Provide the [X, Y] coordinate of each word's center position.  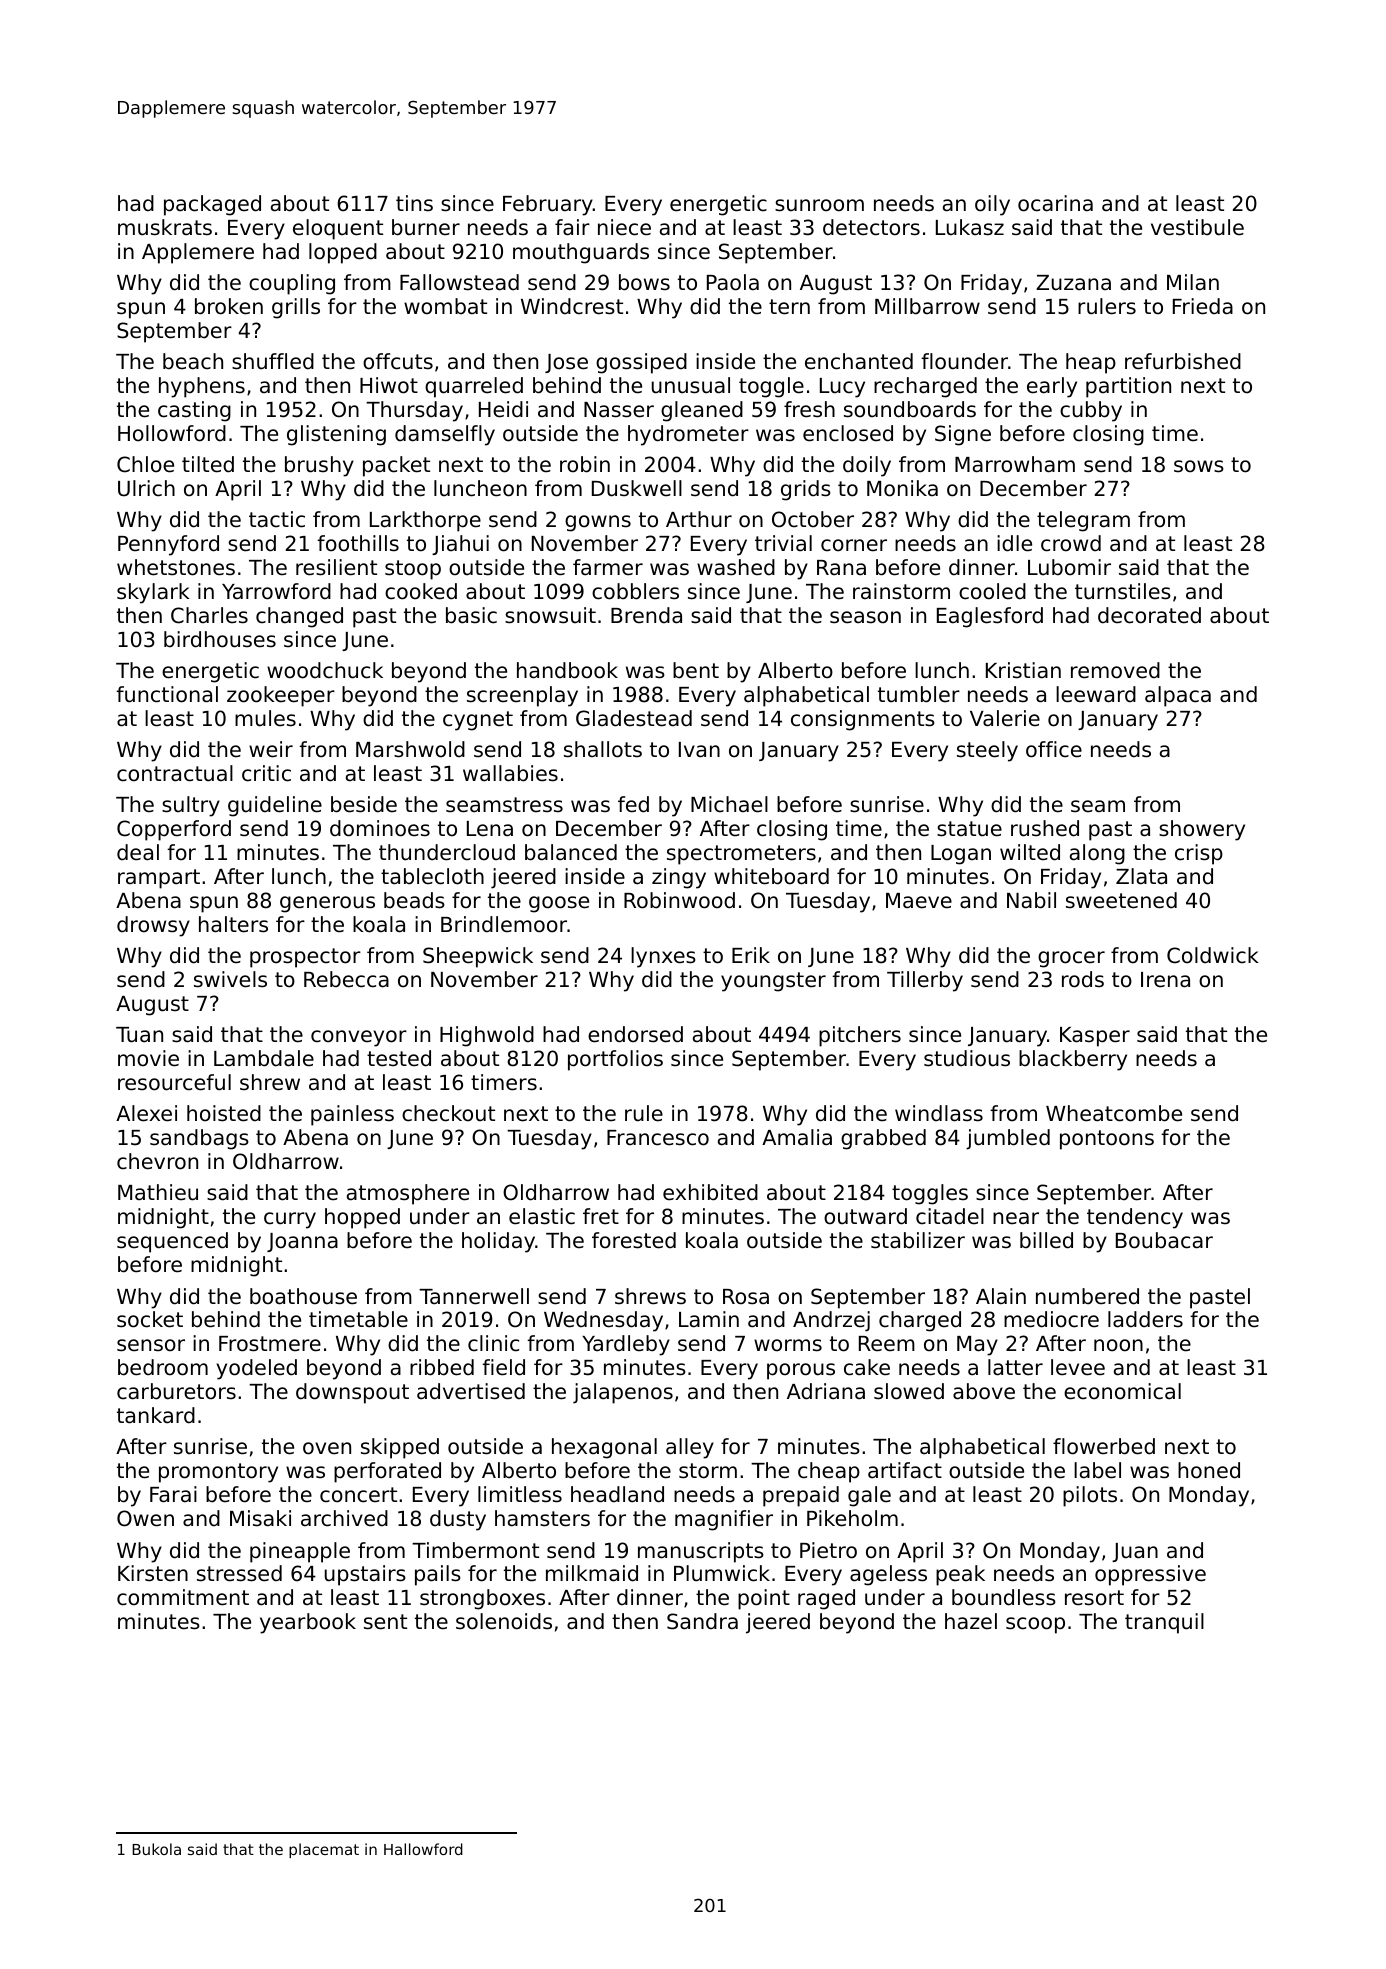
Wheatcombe [1114, 1113]
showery [1202, 830]
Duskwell [637, 488]
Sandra [702, 1621]
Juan [1135, 1552]
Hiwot [389, 385]
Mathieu [158, 1192]
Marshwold [410, 749]
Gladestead [634, 718]
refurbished [1183, 361]
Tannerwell [474, 1296]
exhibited [710, 1192]
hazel [971, 1621]
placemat [324, 1850]
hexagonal [604, 1448]
